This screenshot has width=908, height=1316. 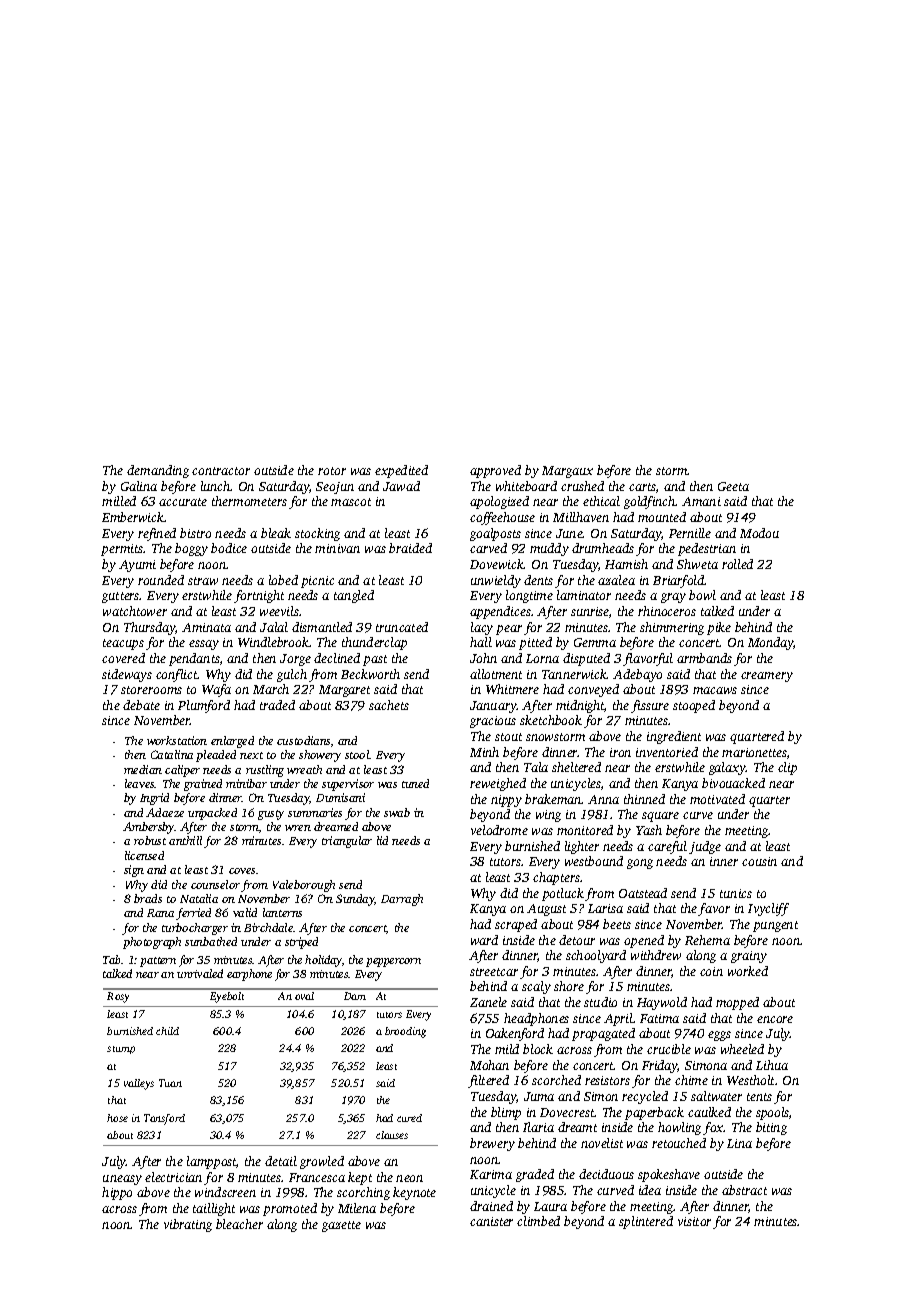 I want to click on Margaux, so click(x=567, y=472).
